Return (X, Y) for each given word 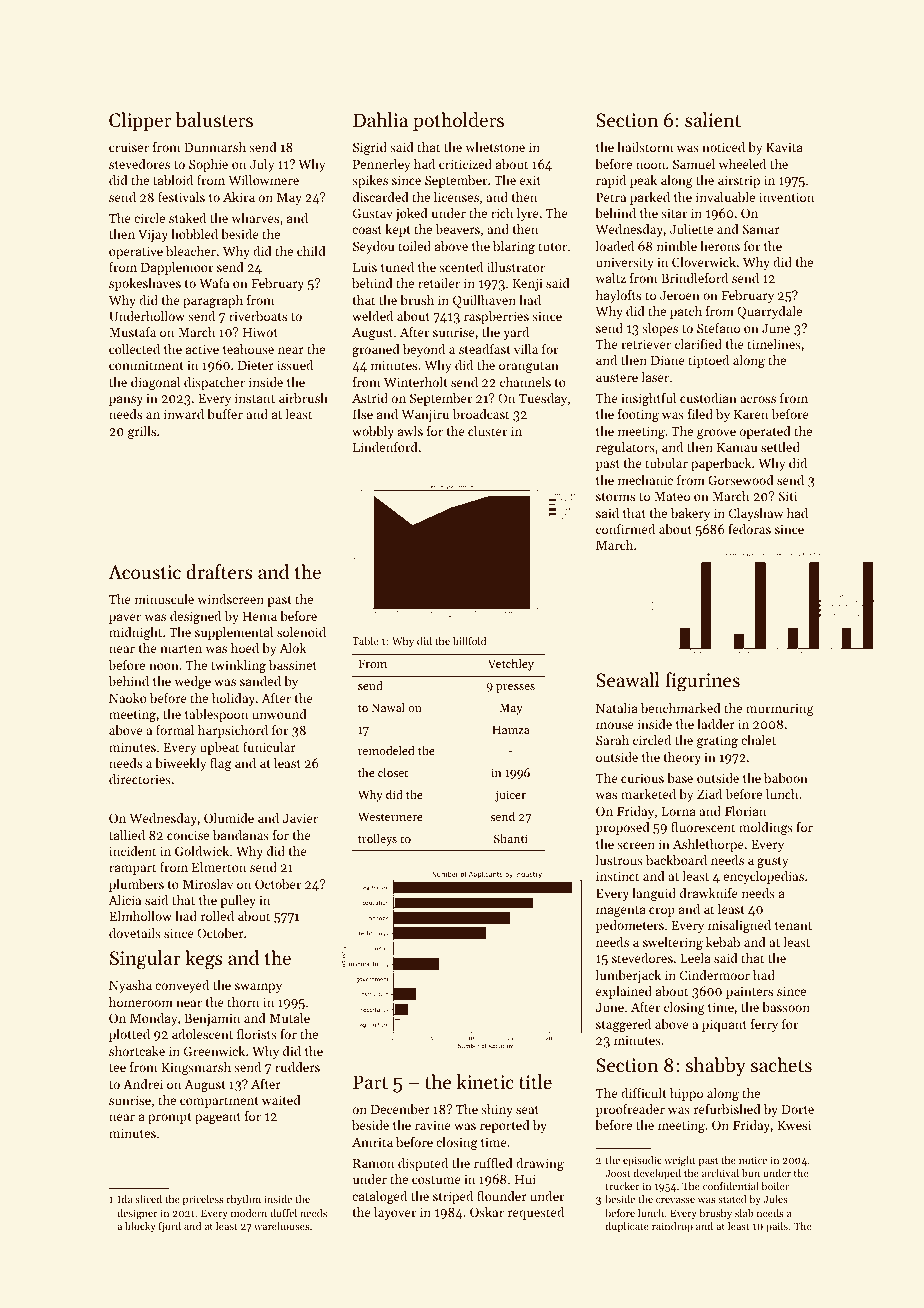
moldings (766, 828)
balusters (214, 120)
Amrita (372, 1142)
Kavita (784, 147)
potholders (458, 121)
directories (140, 779)
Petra (611, 197)
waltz (610, 278)
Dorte (798, 1109)
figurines (703, 682)
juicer (510, 796)
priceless (203, 1200)
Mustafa (132, 332)
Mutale (290, 1018)
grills (142, 432)
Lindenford (385, 447)
